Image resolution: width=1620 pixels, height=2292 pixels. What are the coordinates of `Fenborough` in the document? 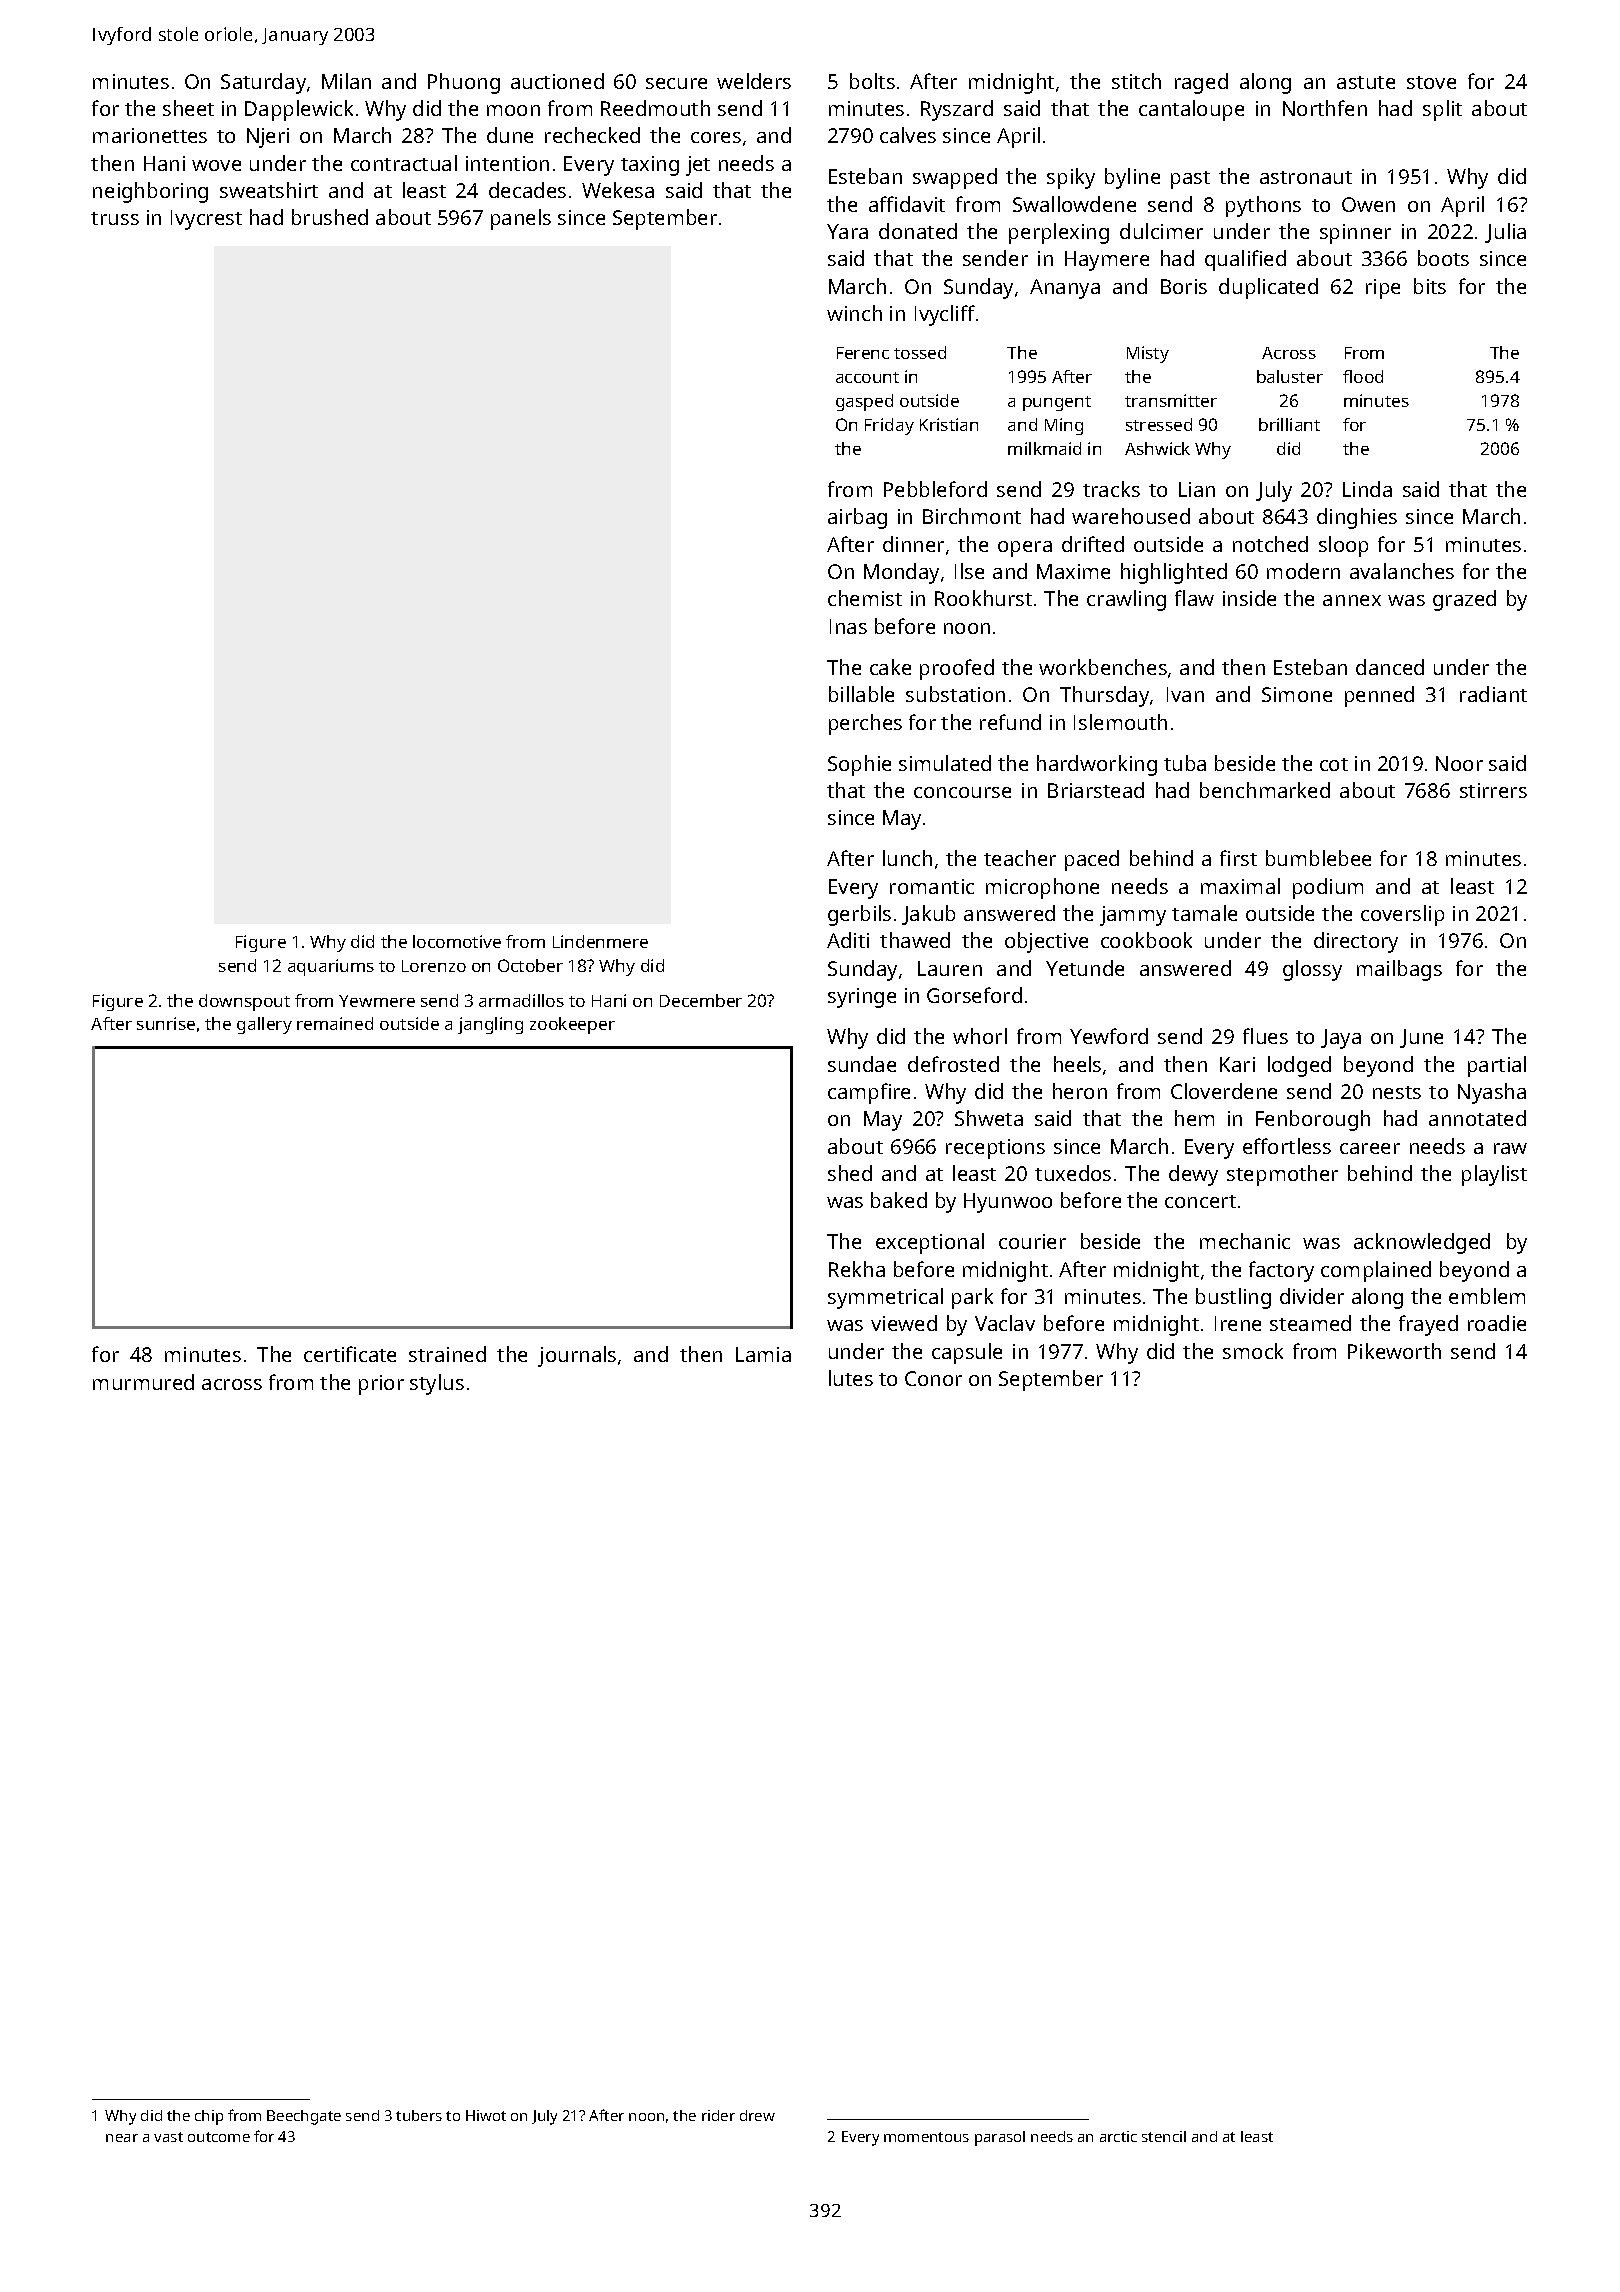 It's located at (1313, 1120).
